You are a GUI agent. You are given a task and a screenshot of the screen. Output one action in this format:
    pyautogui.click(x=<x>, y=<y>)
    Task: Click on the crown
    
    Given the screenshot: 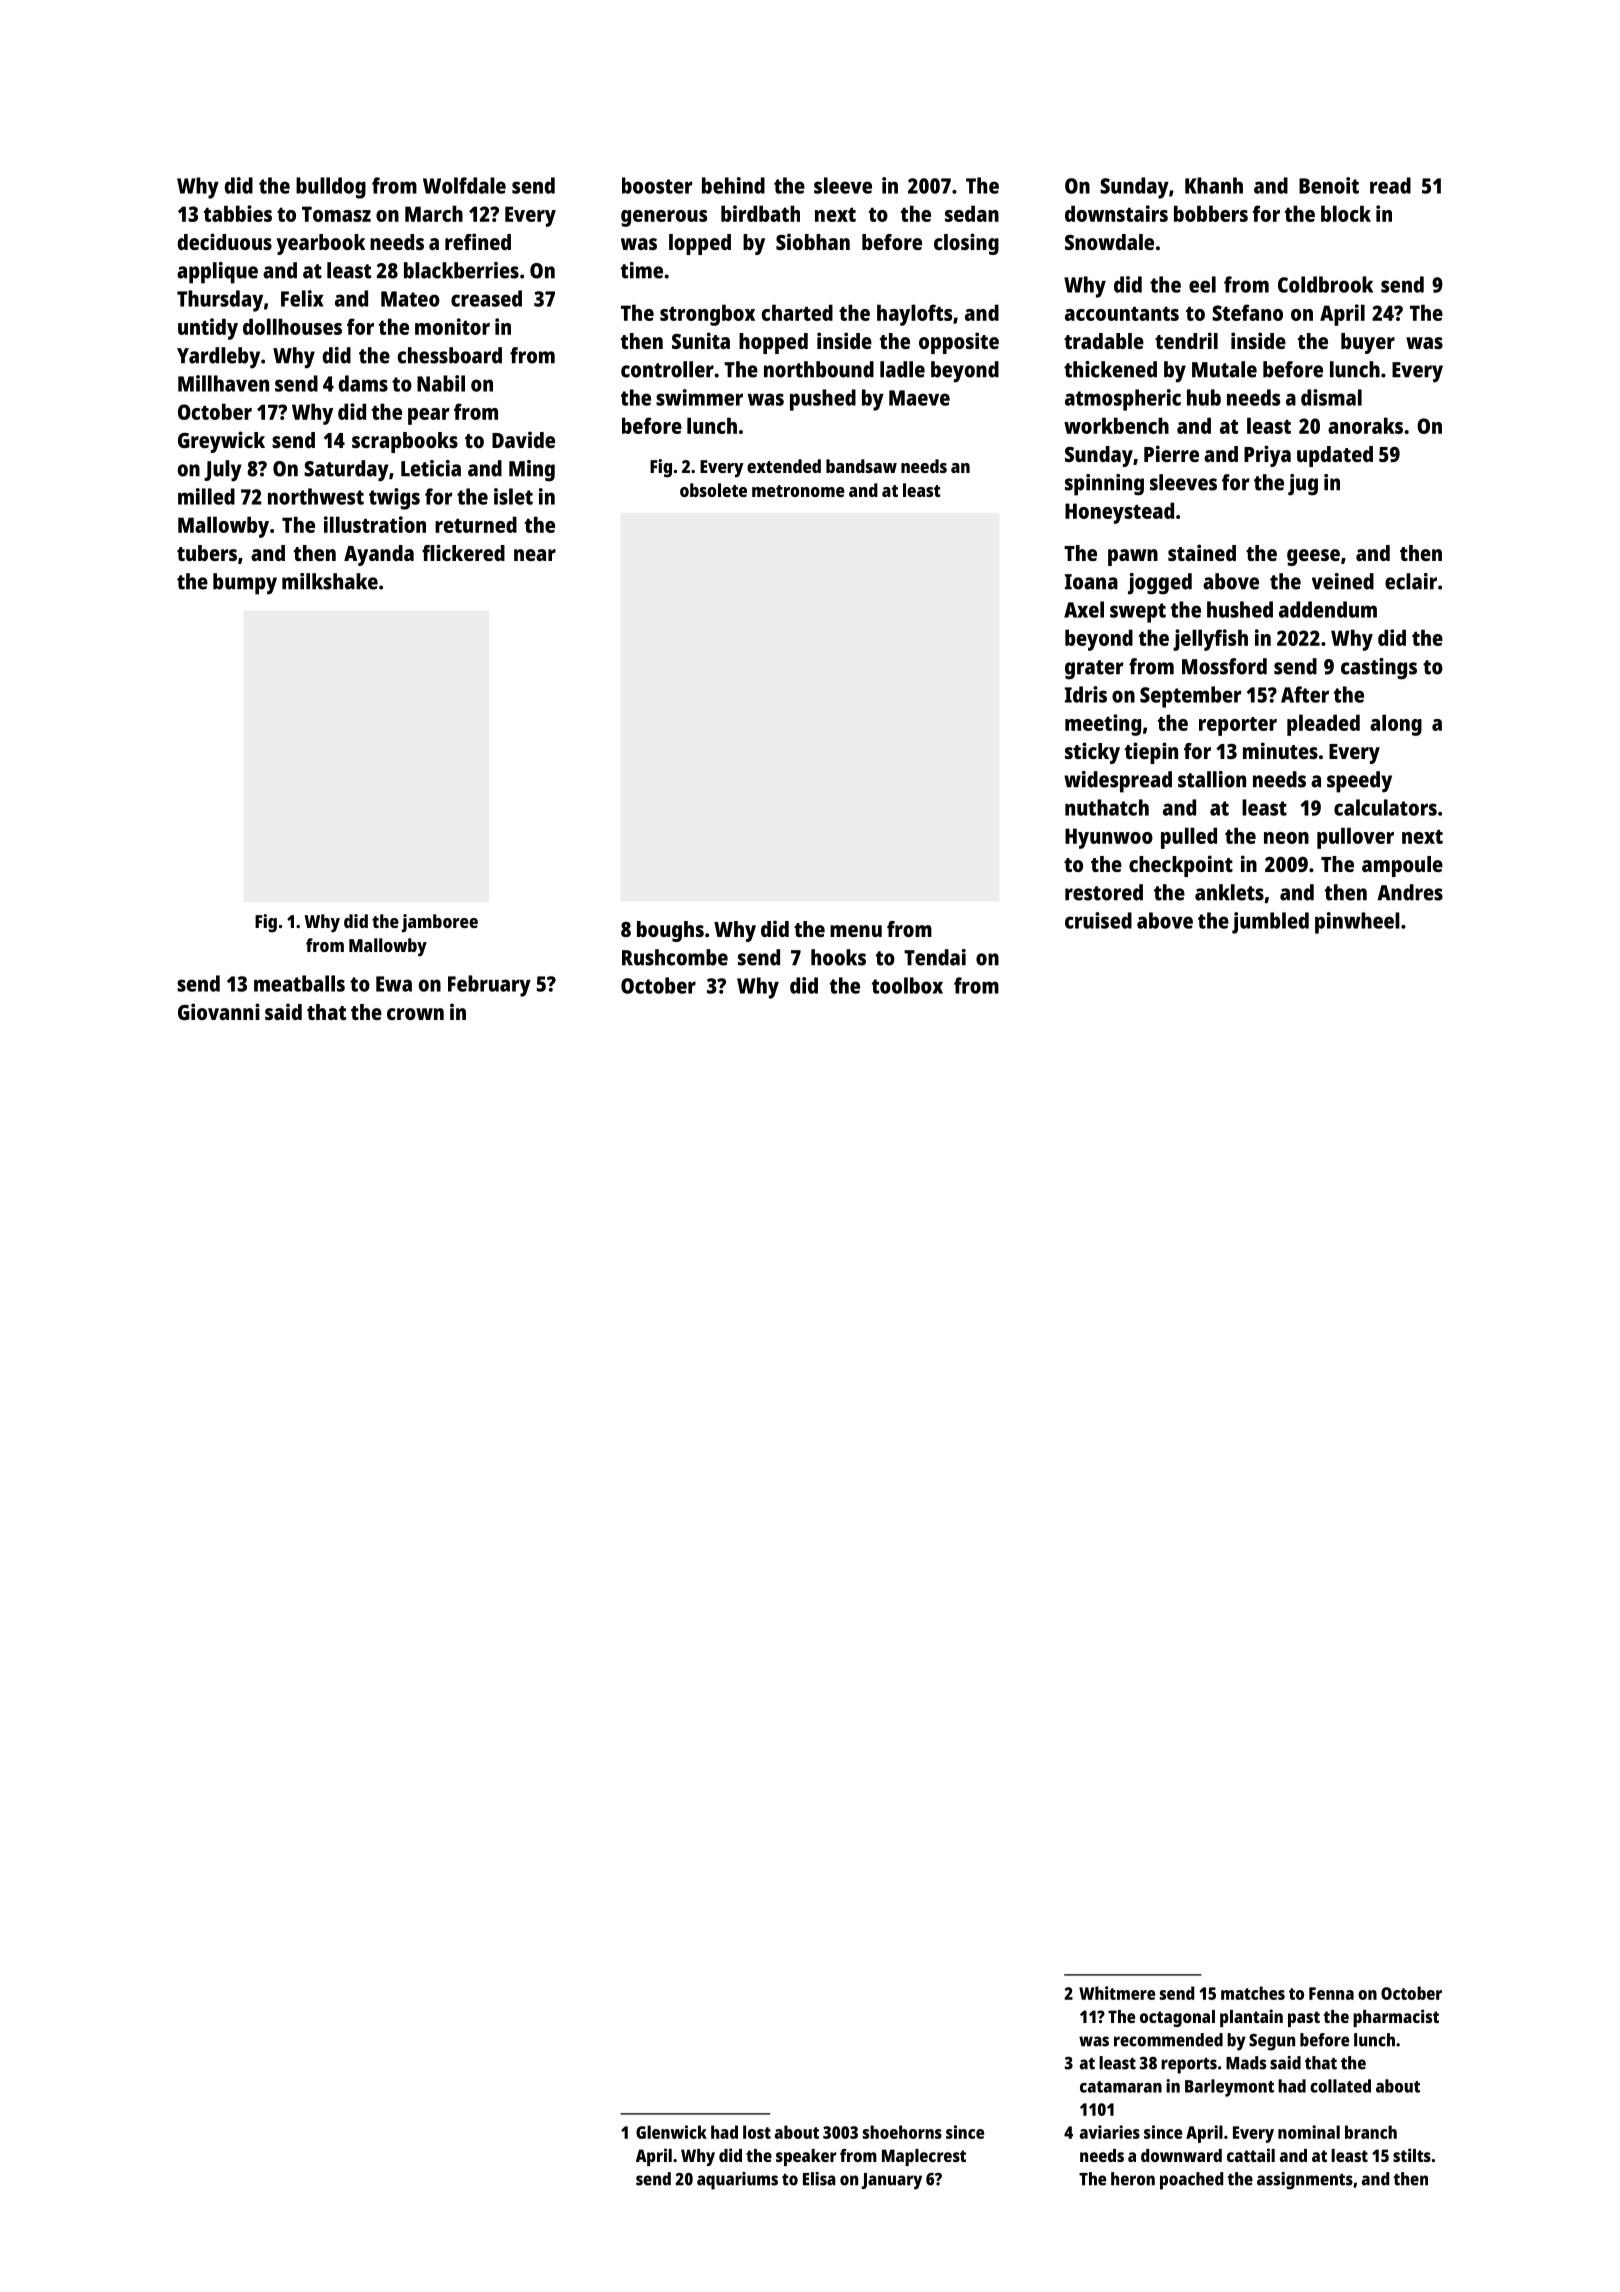 What is the action you would take?
    pyautogui.click(x=415, y=1014)
